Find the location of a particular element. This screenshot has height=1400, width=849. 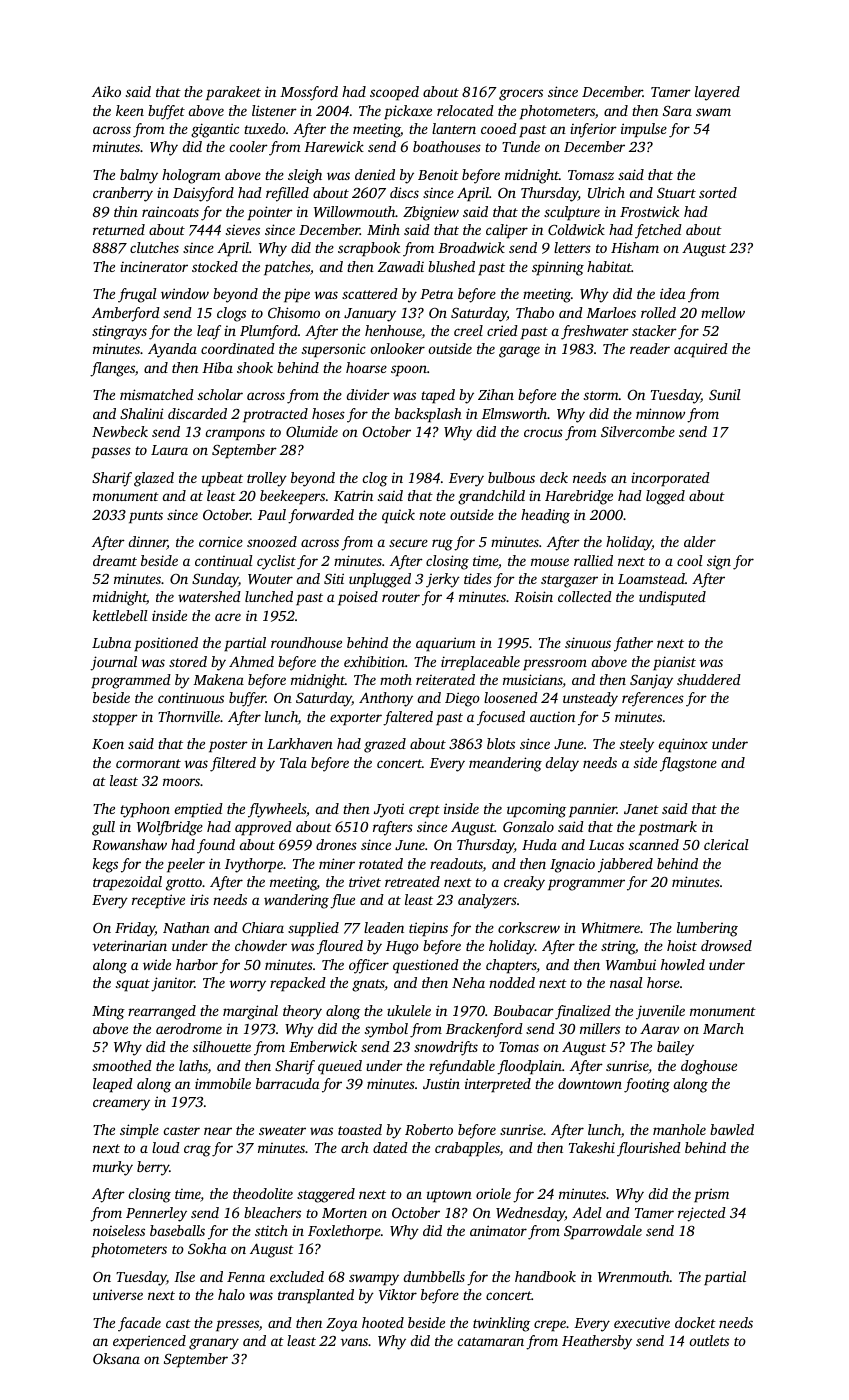

Stuart is located at coordinates (676, 193).
